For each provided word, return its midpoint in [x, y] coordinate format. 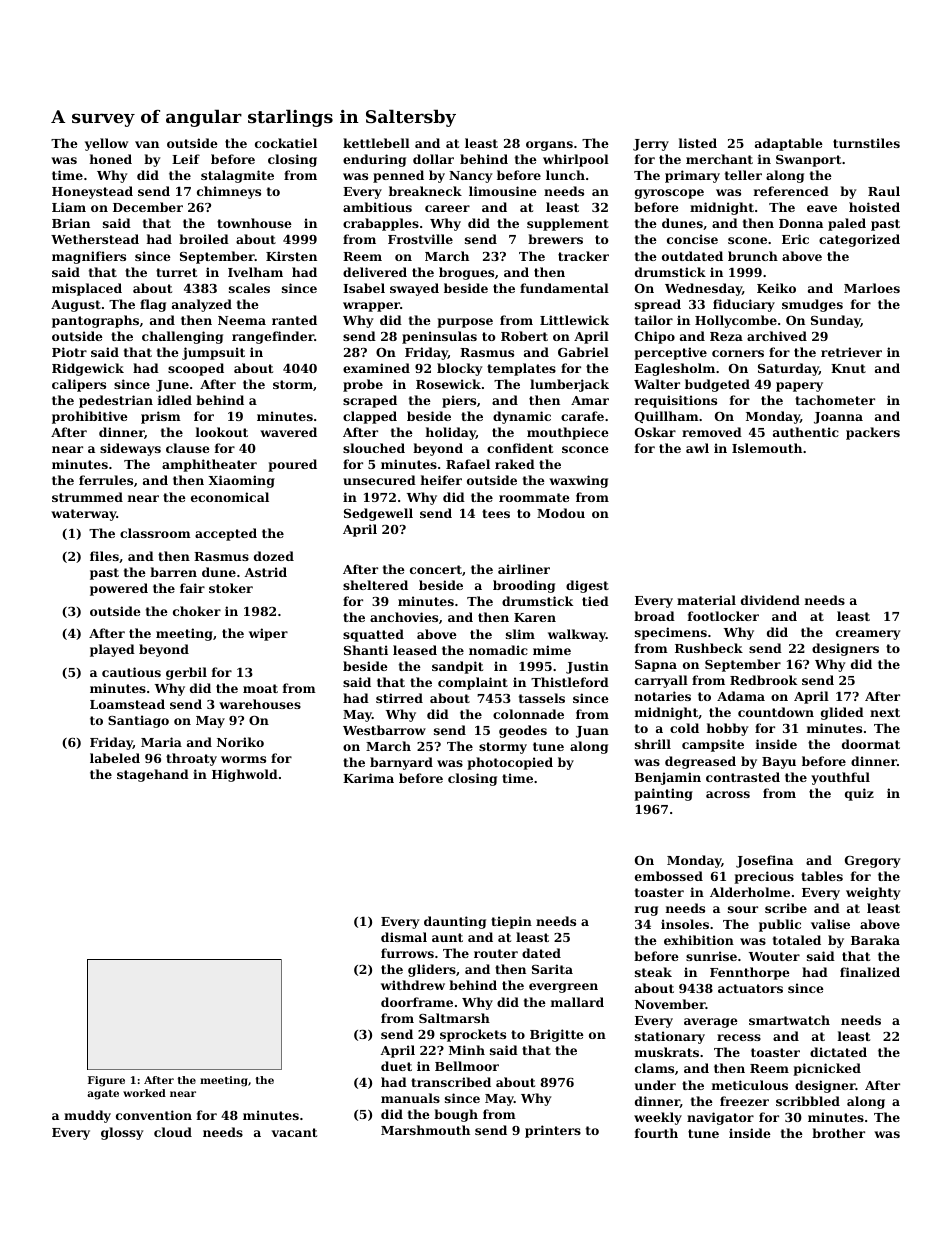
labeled [115, 758]
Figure [106, 1081]
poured [292, 465]
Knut [848, 368]
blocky [459, 369]
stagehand [153, 775]
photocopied [510, 763]
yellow [106, 144]
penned [398, 176]
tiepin [511, 922]
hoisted [874, 207]
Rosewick [448, 384]
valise [830, 924]
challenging [182, 337]
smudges [812, 305]
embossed [669, 876]
